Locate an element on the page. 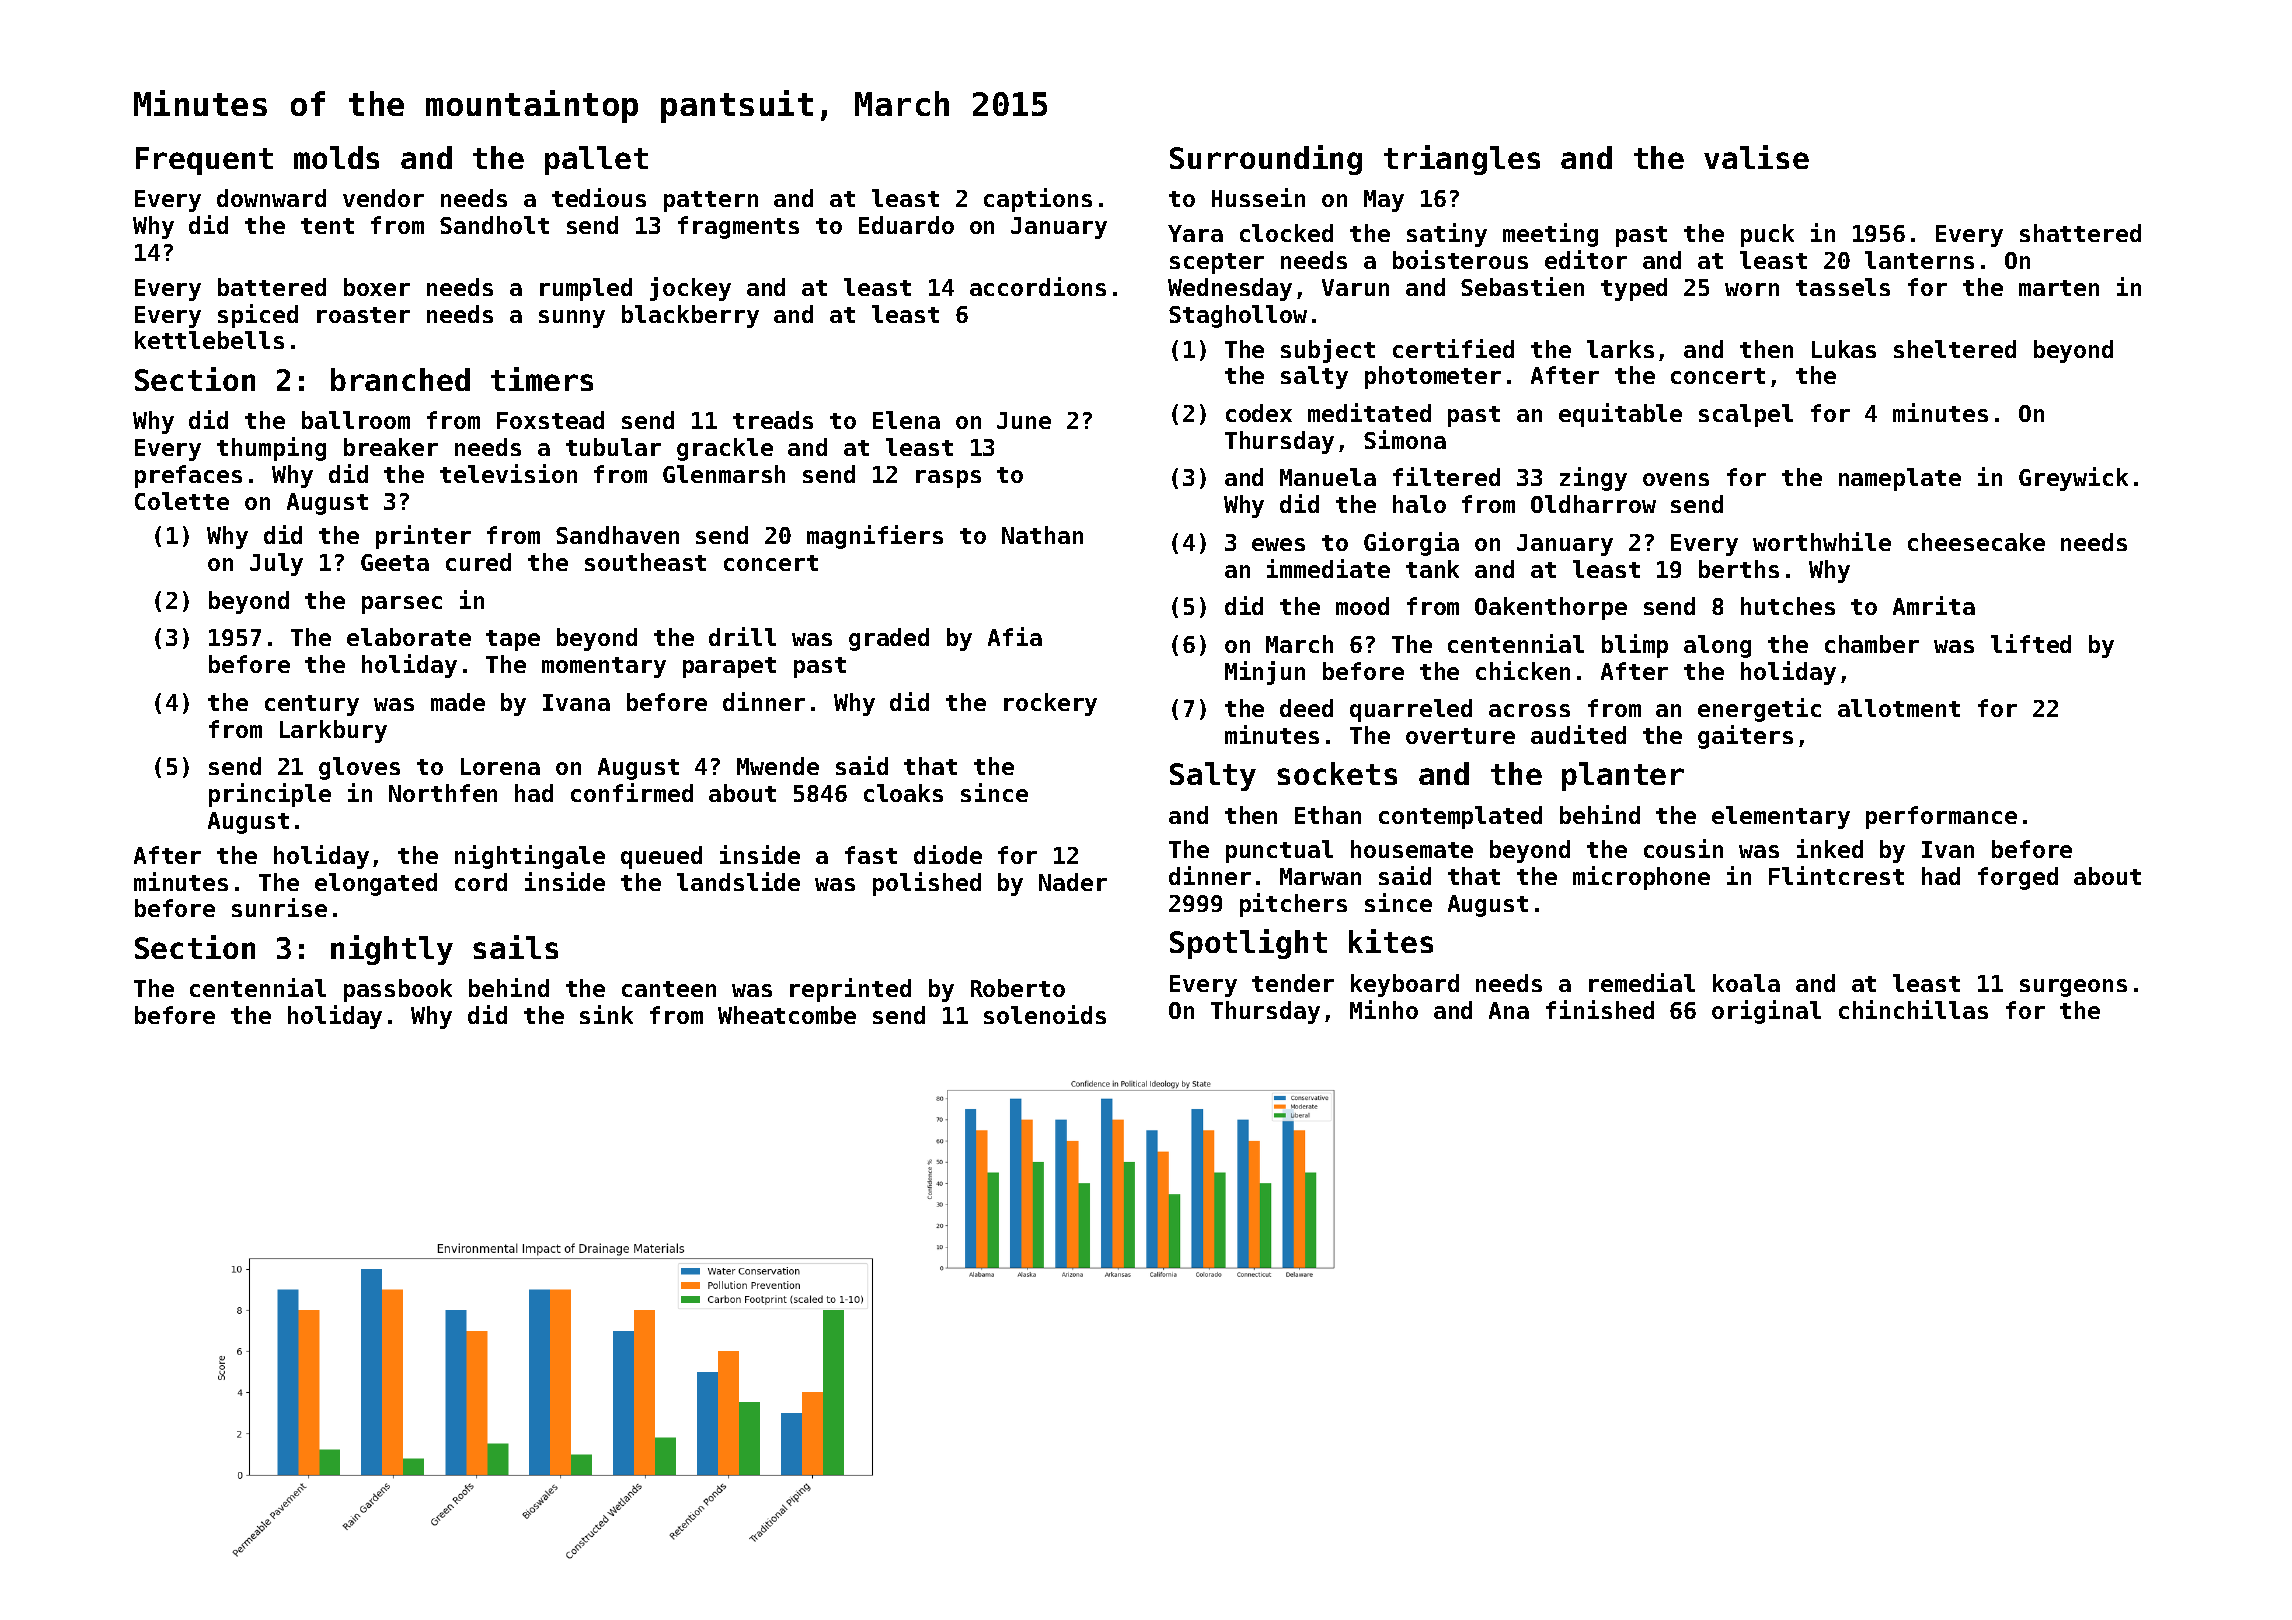  allotment is located at coordinates (1899, 708).
